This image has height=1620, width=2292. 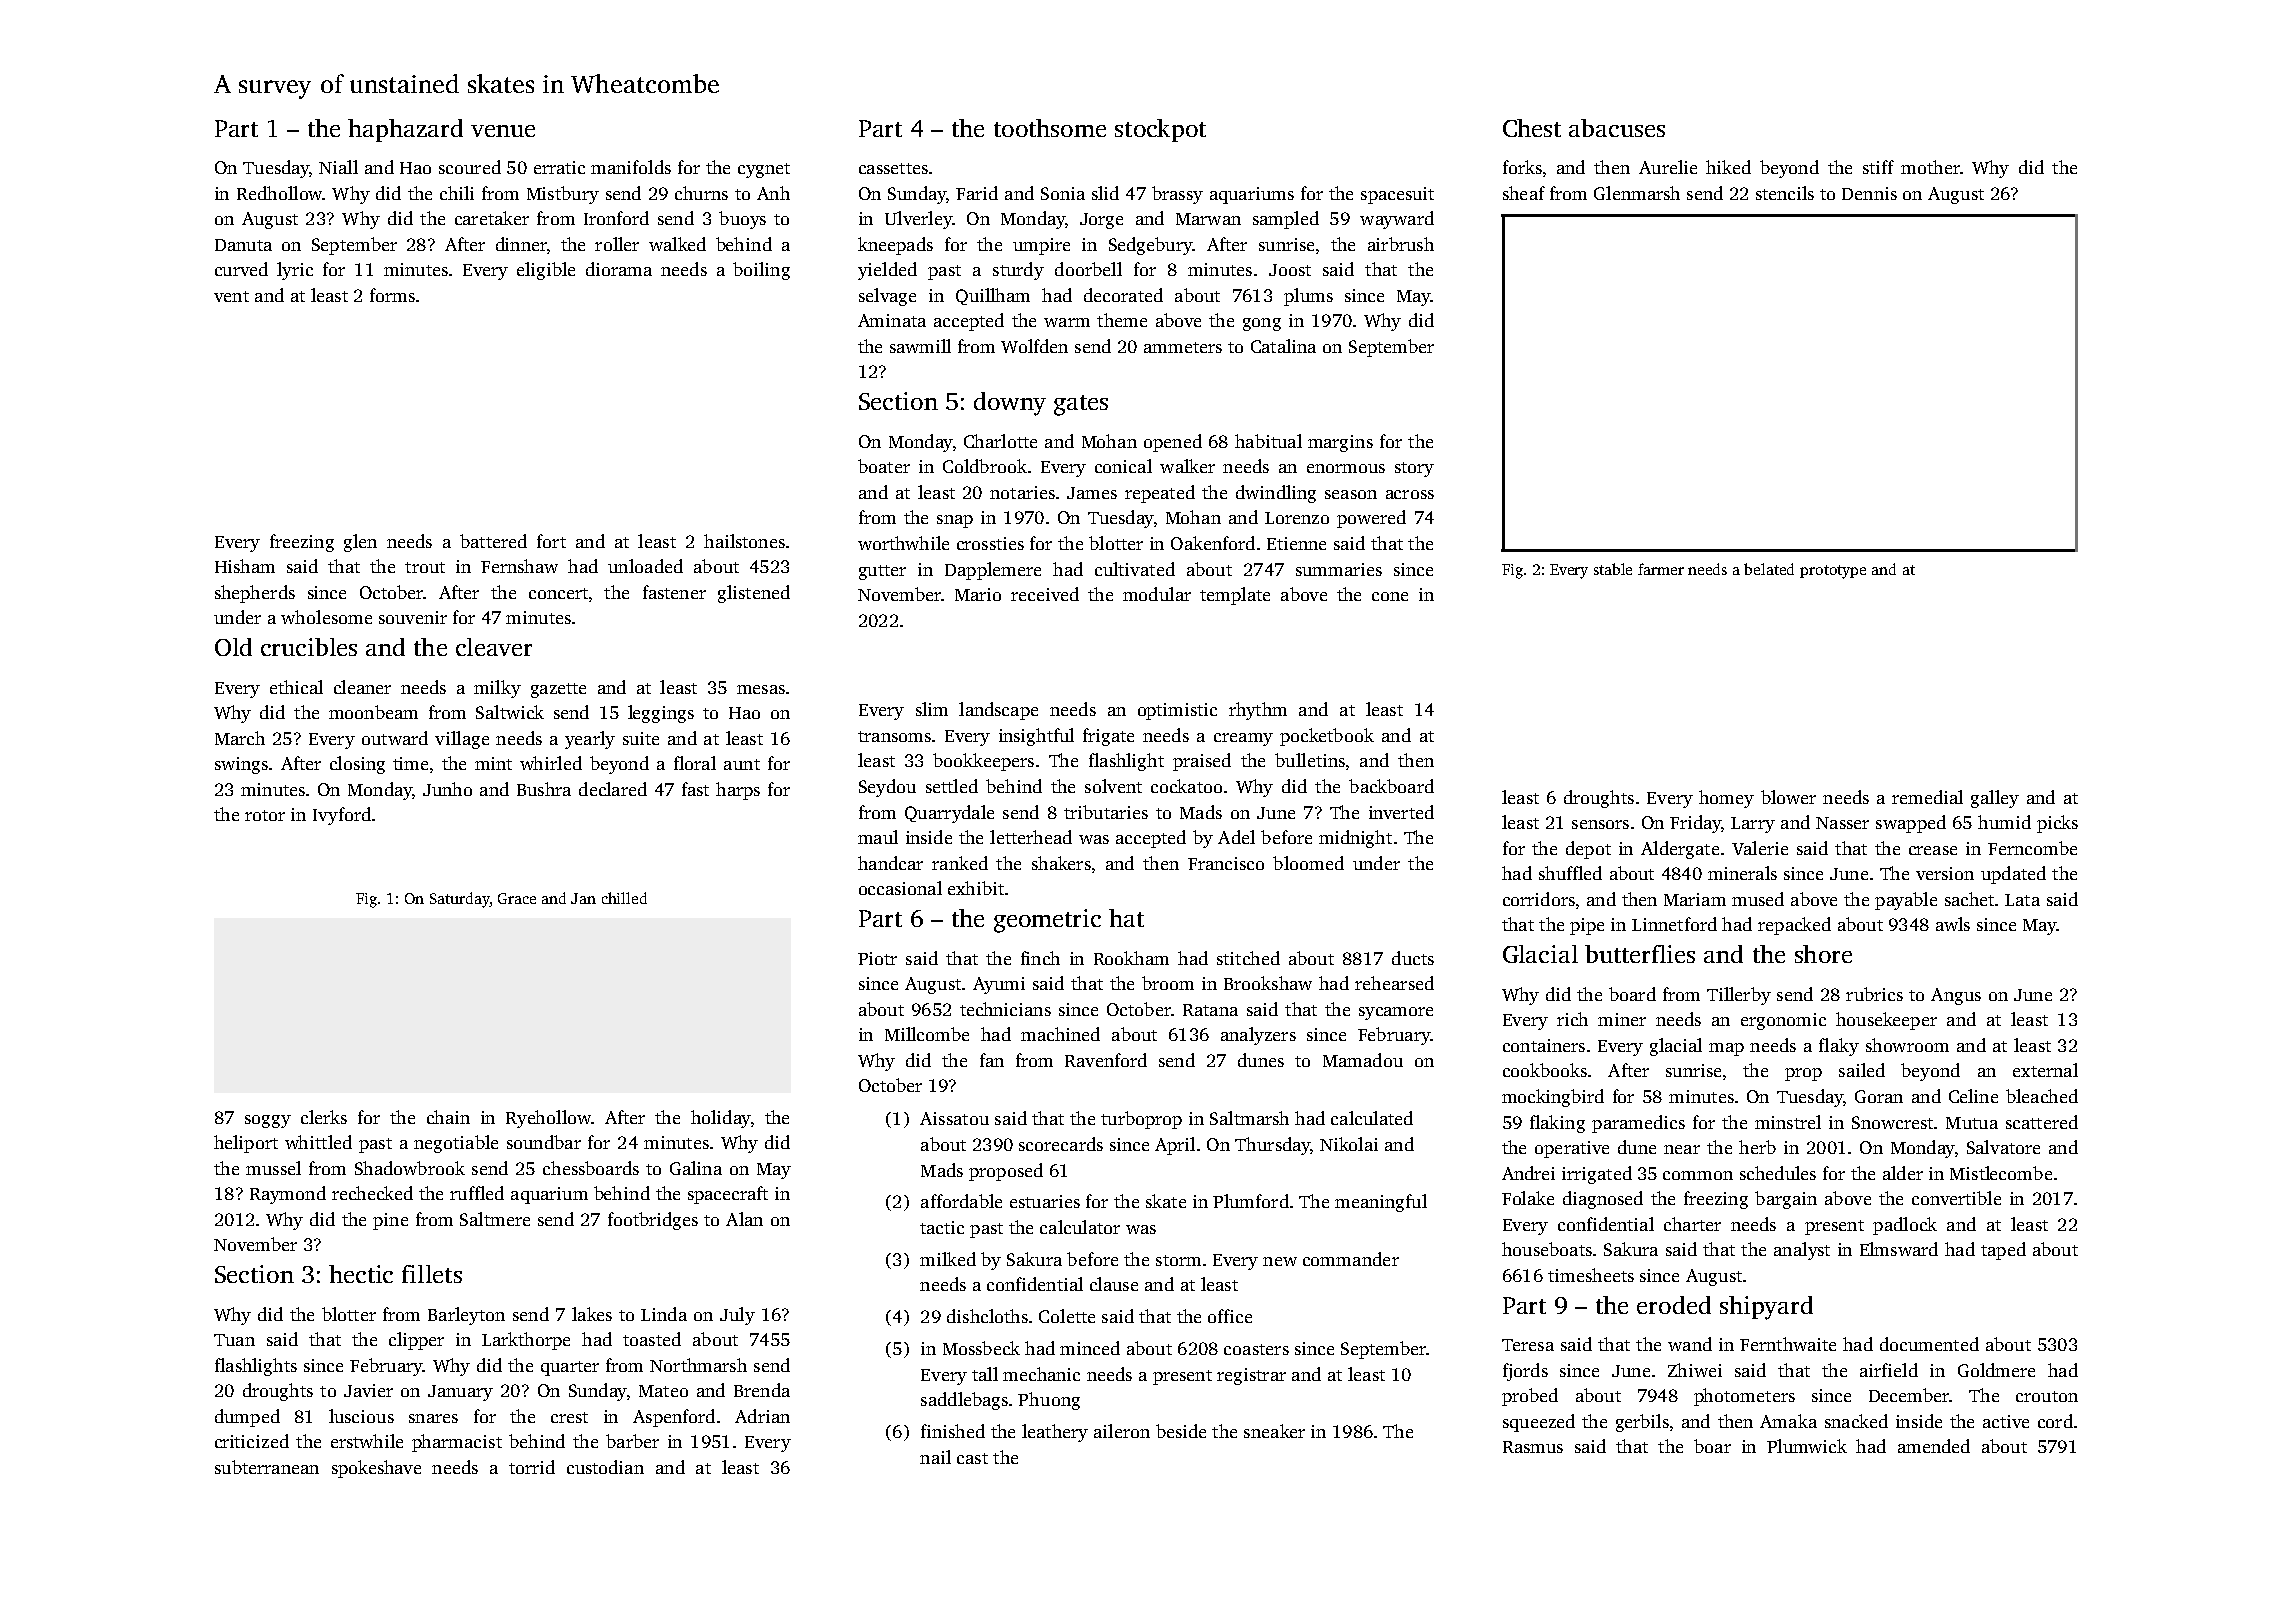 What do you see at coordinates (544, 1142) in the image?
I see `soundbar` at bounding box center [544, 1142].
